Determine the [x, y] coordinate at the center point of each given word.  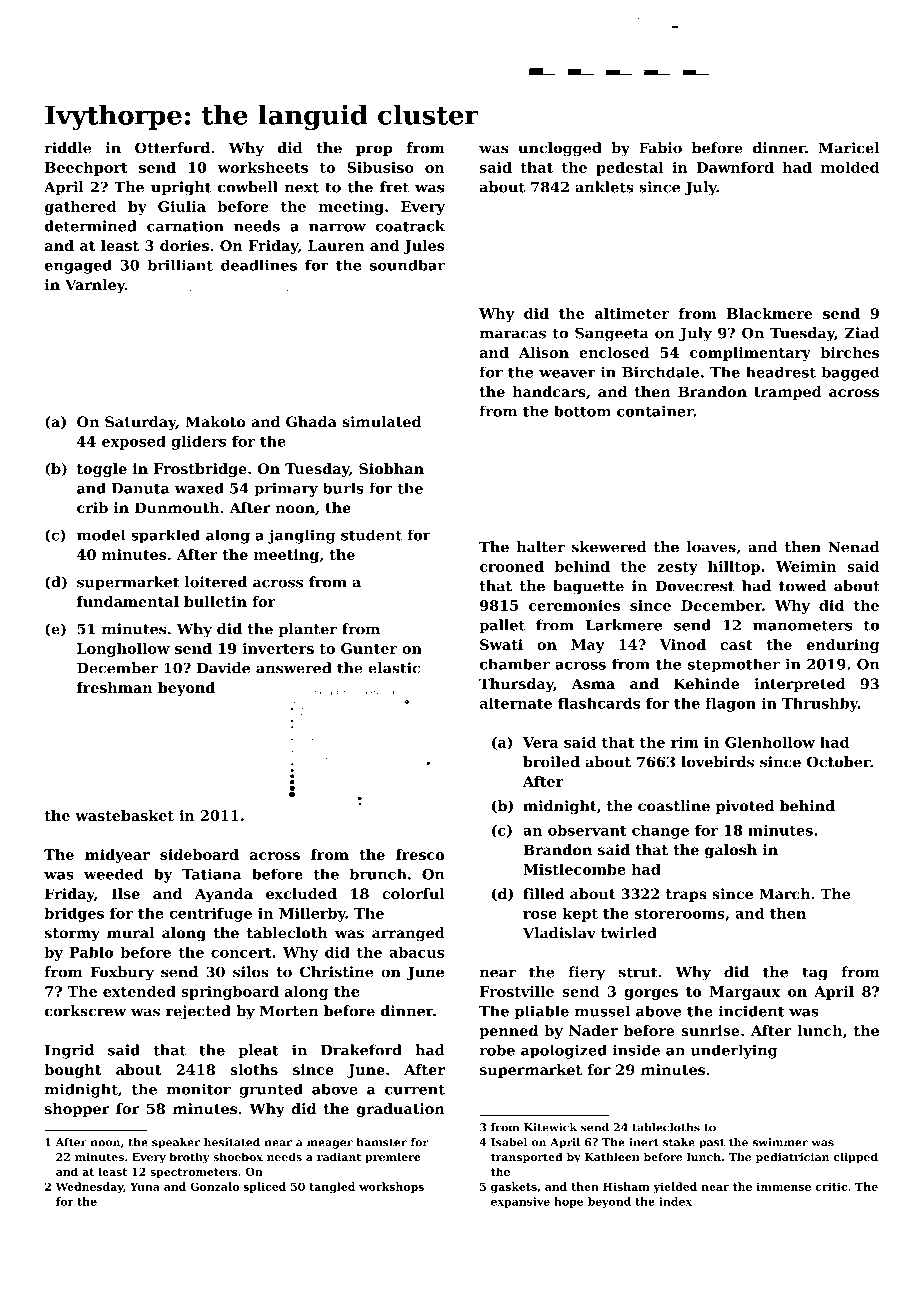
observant [587, 830]
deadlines [259, 265]
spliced [264, 1187]
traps [686, 895]
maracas [513, 334]
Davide [223, 668]
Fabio [660, 148]
